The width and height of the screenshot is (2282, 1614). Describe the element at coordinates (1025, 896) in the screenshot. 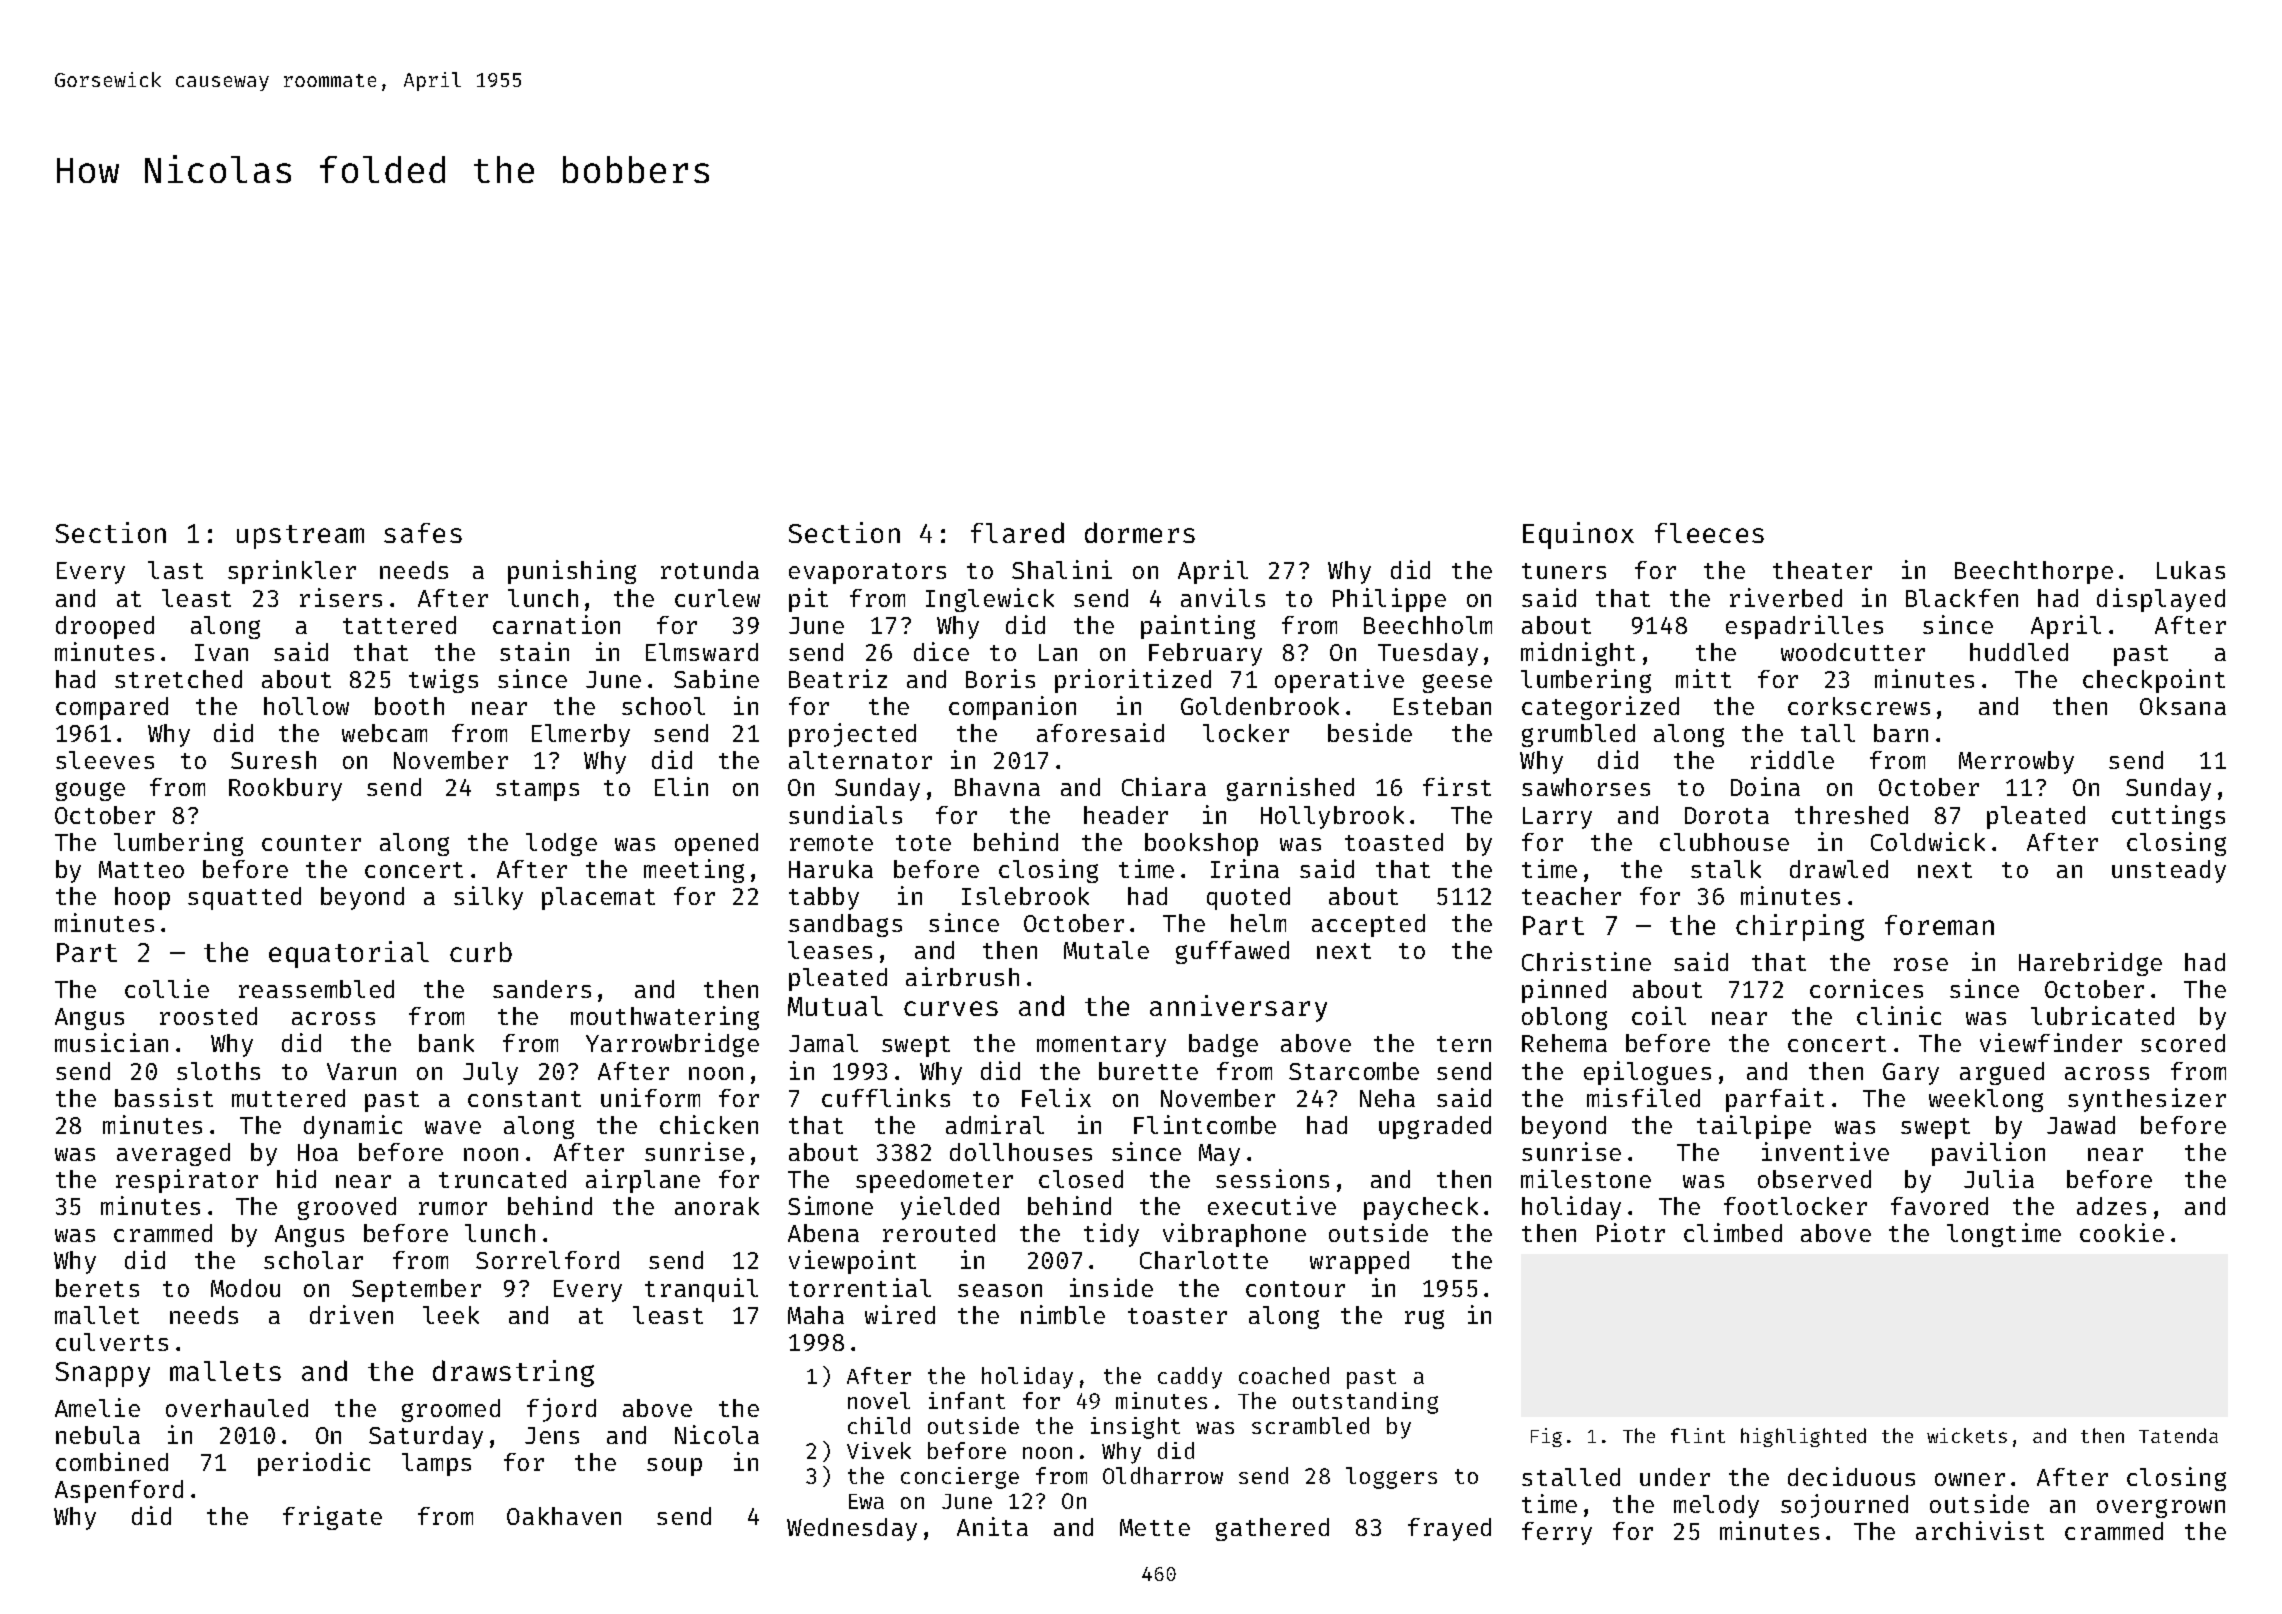

I see `Islebrook` at that location.
